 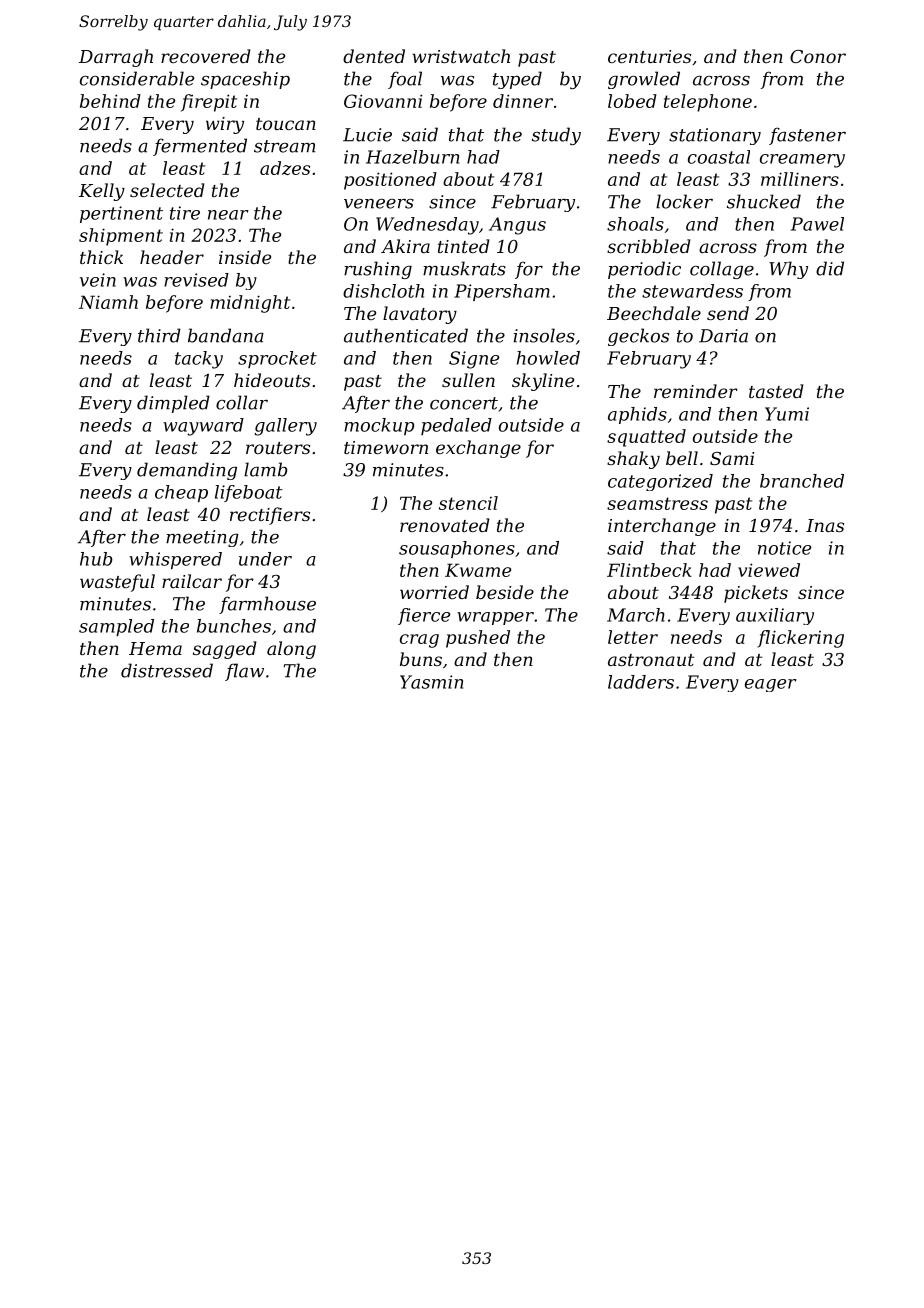 What do you see at coordinates (420, 315) in the image?
I see `lavatory` at bounding box center [420, 315].
